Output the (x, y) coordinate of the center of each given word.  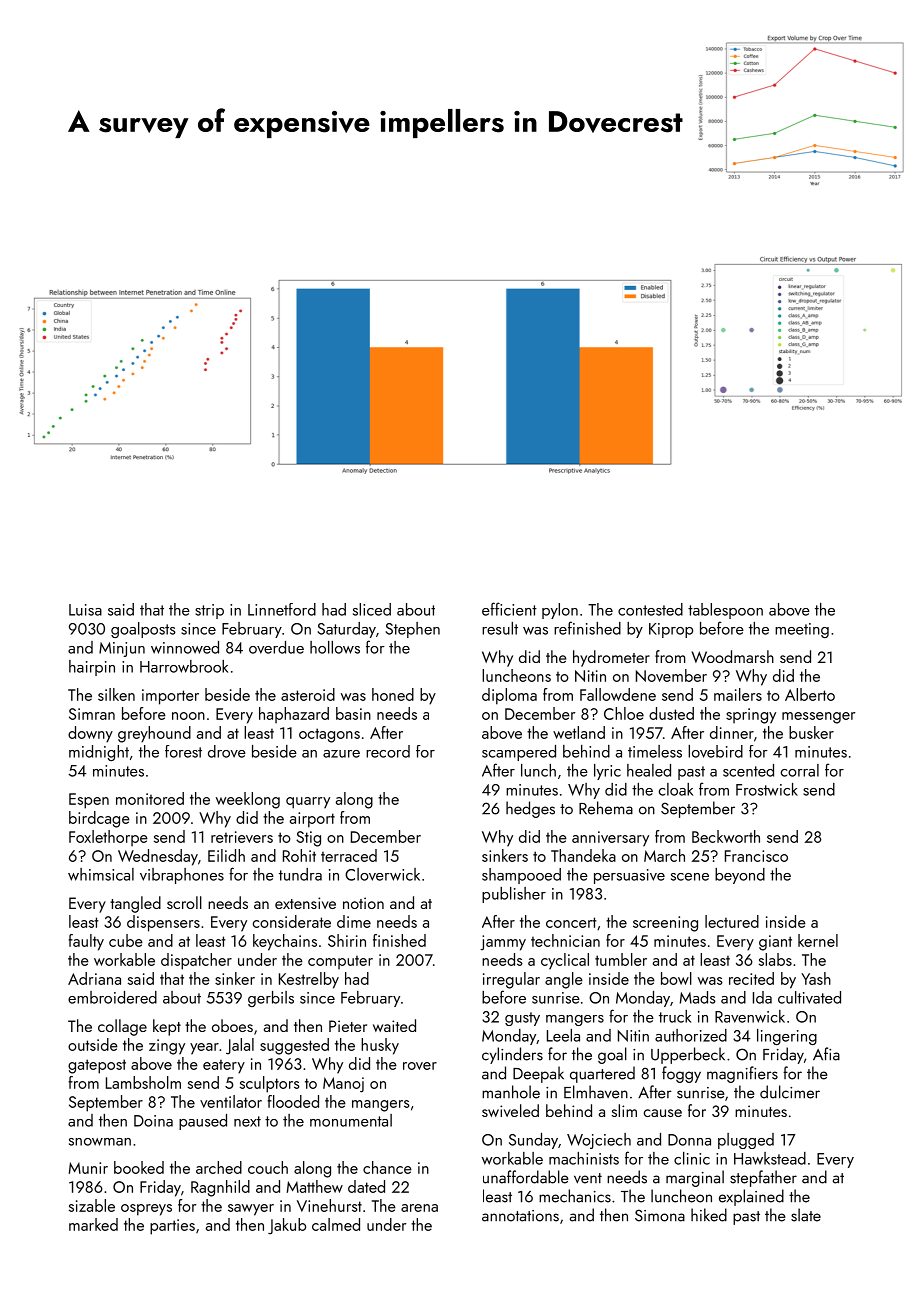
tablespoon (725, 611)
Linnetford (282, 609)
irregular (511, 980)
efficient (509, 609)
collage (122, 1027)
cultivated (809, 997)
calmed (336, 1224)
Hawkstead (770, 1158)
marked (93, 1224)
